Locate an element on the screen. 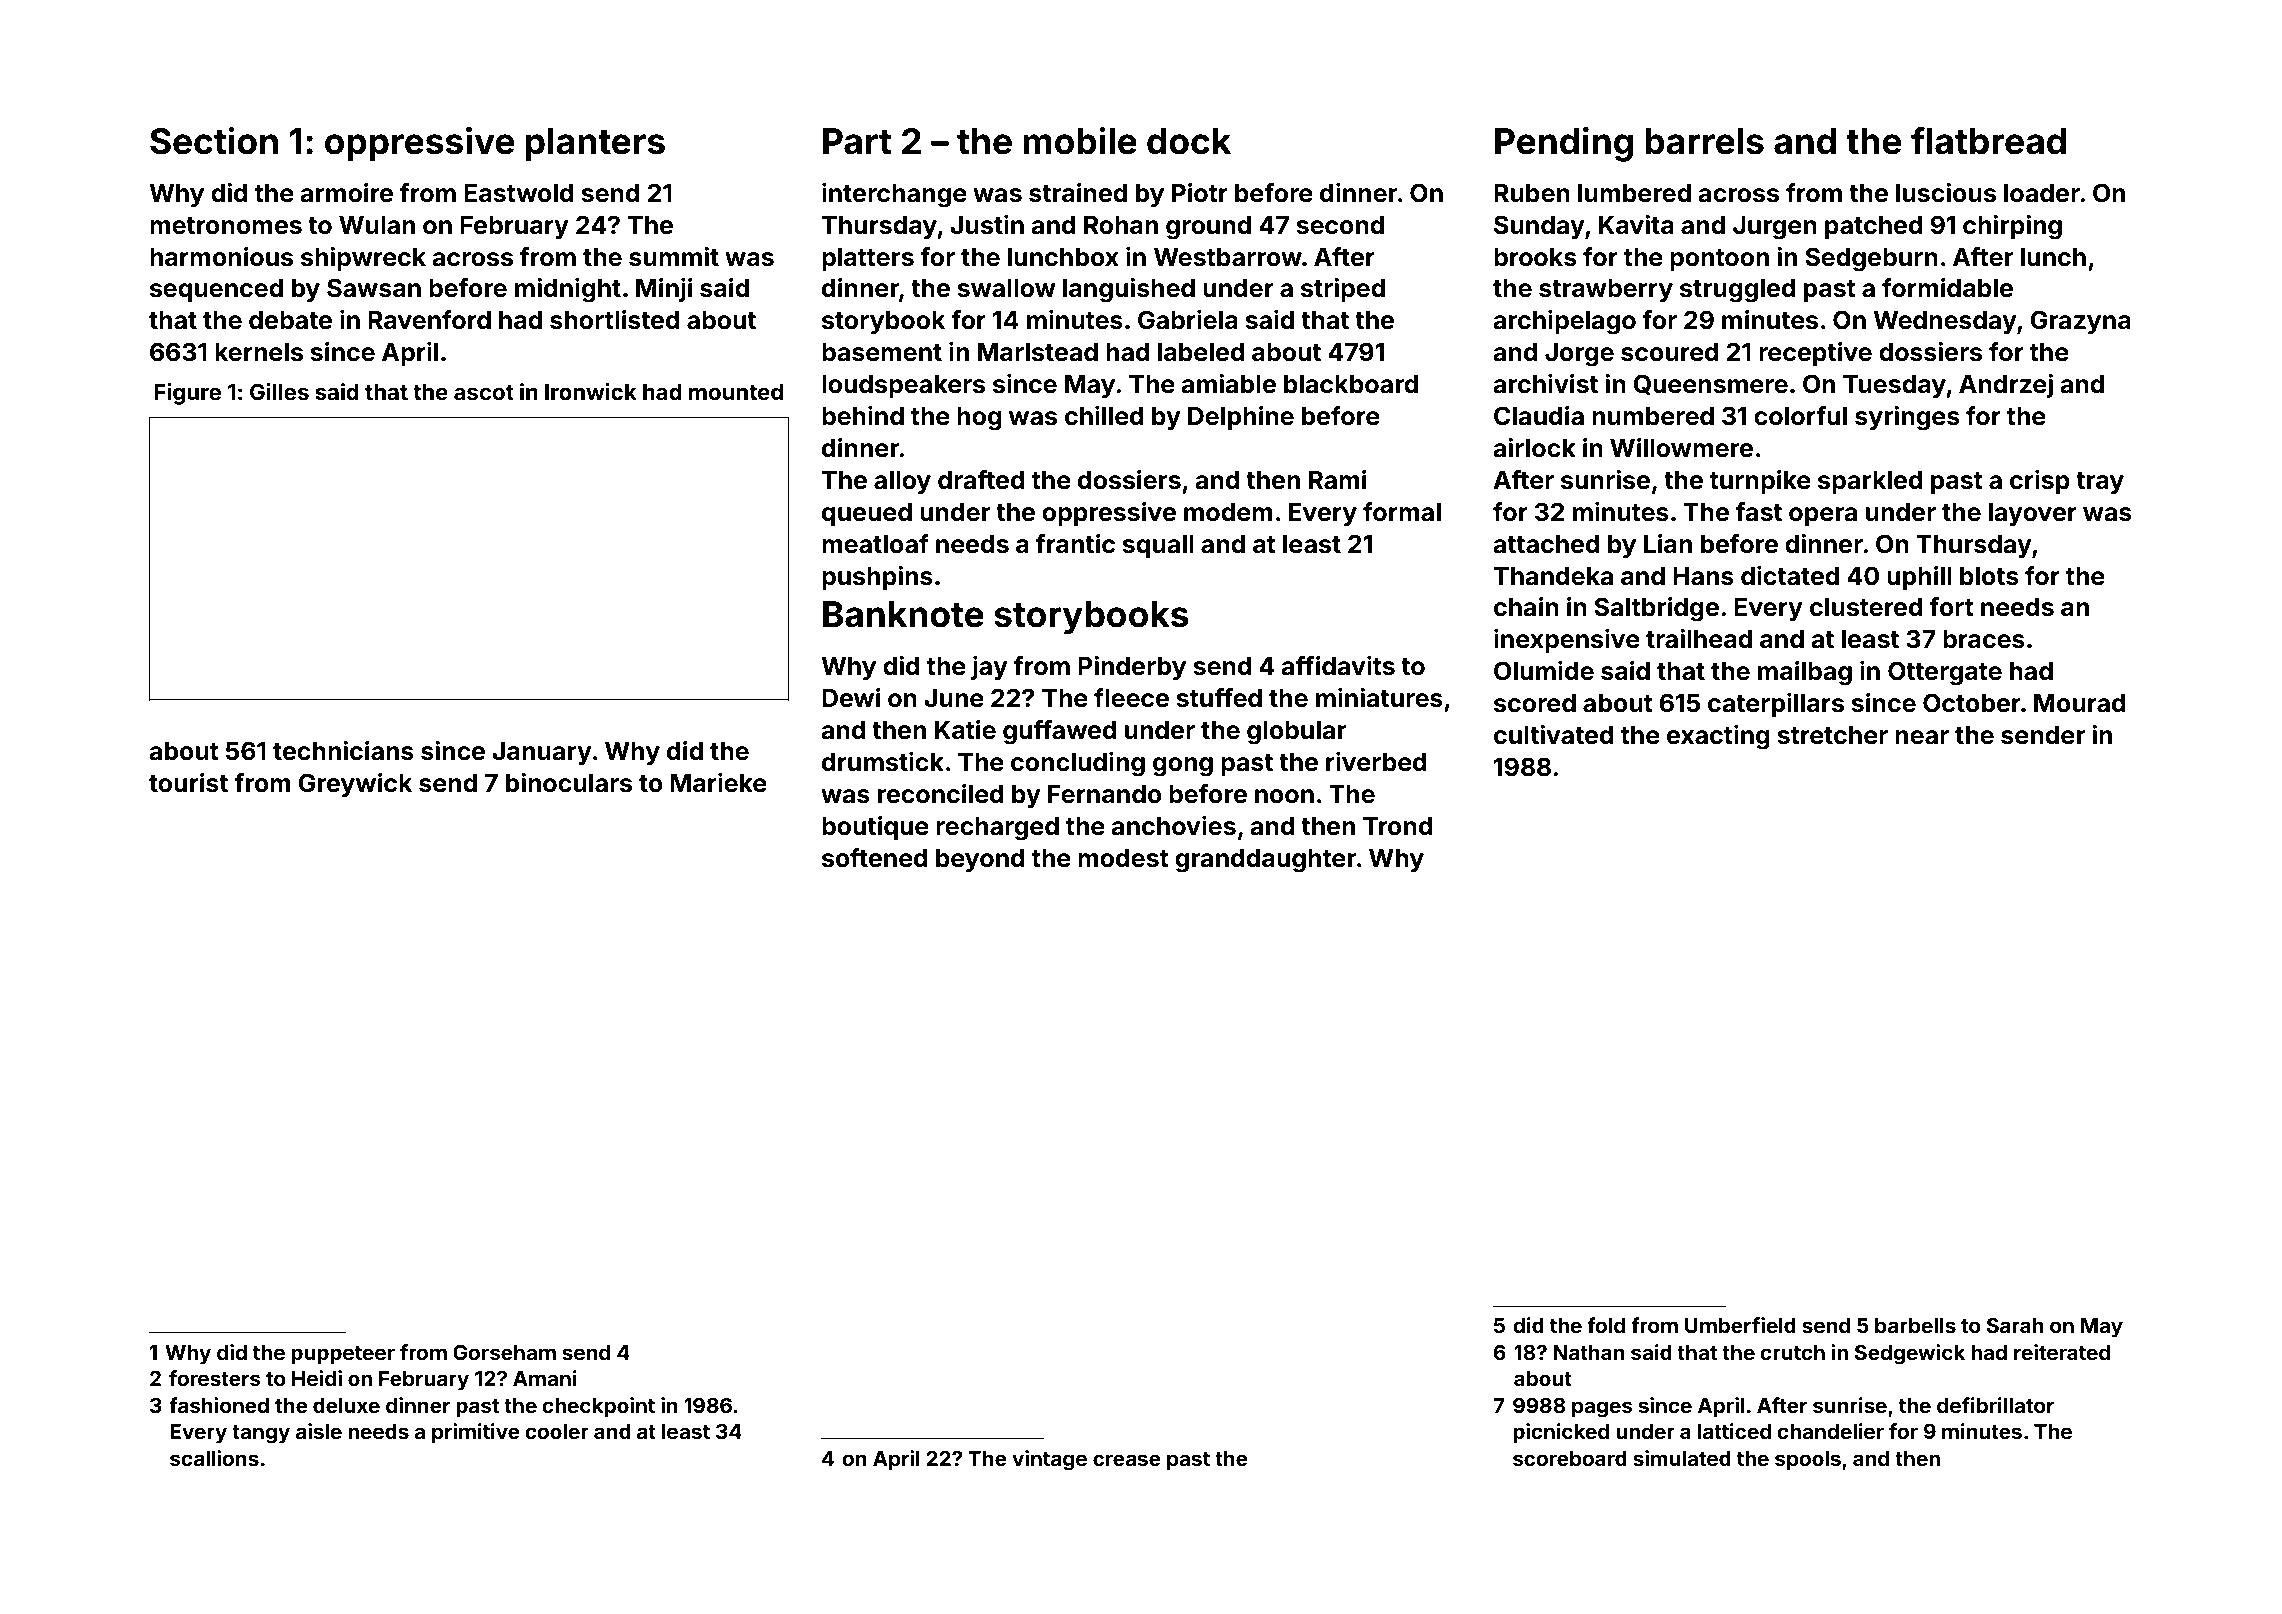  tourist is located at coordinates (188, 783).
